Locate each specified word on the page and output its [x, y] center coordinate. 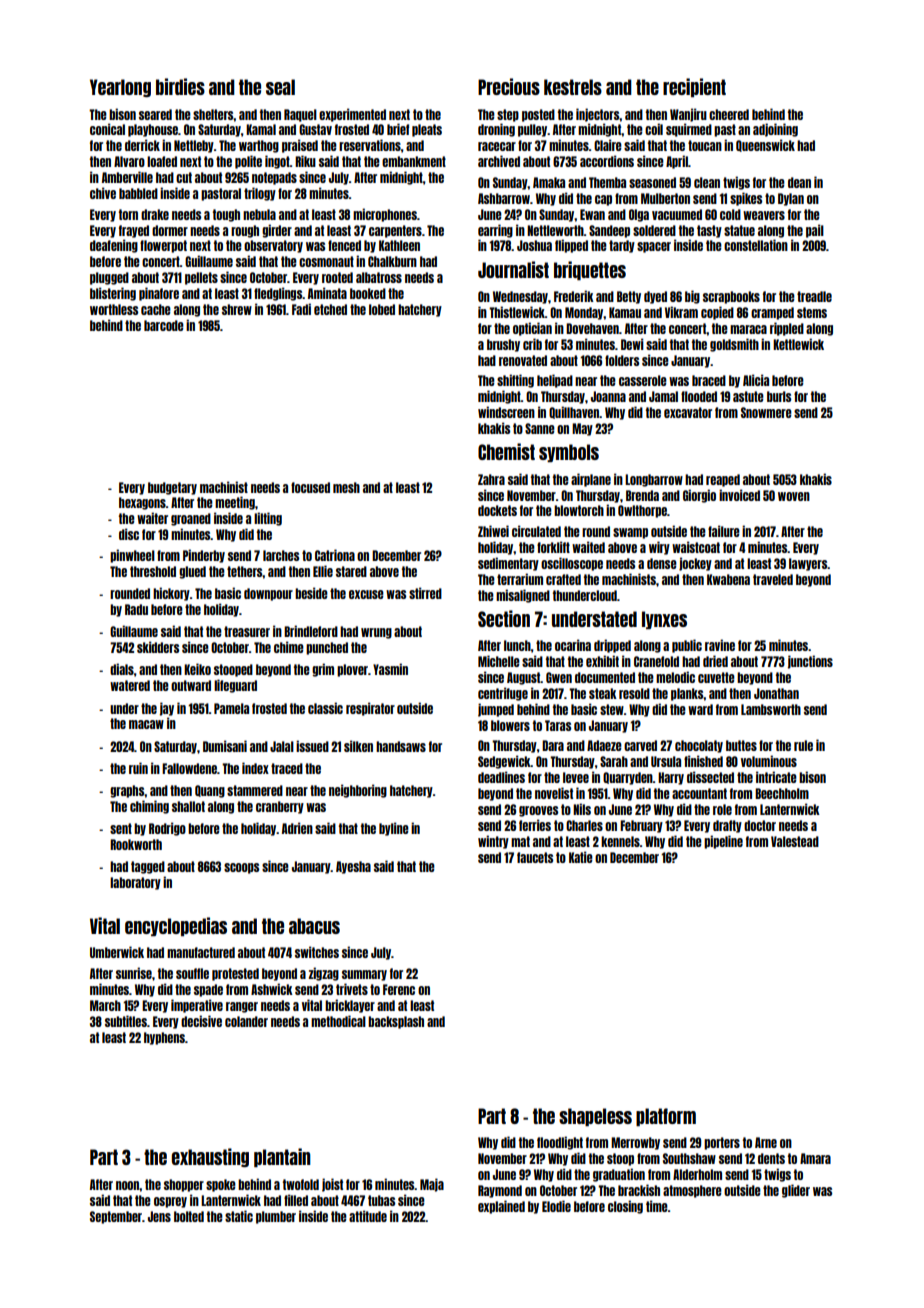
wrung [376, 633]
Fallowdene [189, 768]
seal [280, 87]
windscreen [506, 412]
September [116, 1217]
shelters [213, 114]
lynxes [664, 620]
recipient [694, 87]
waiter [152, 518]
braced [709, 380]
